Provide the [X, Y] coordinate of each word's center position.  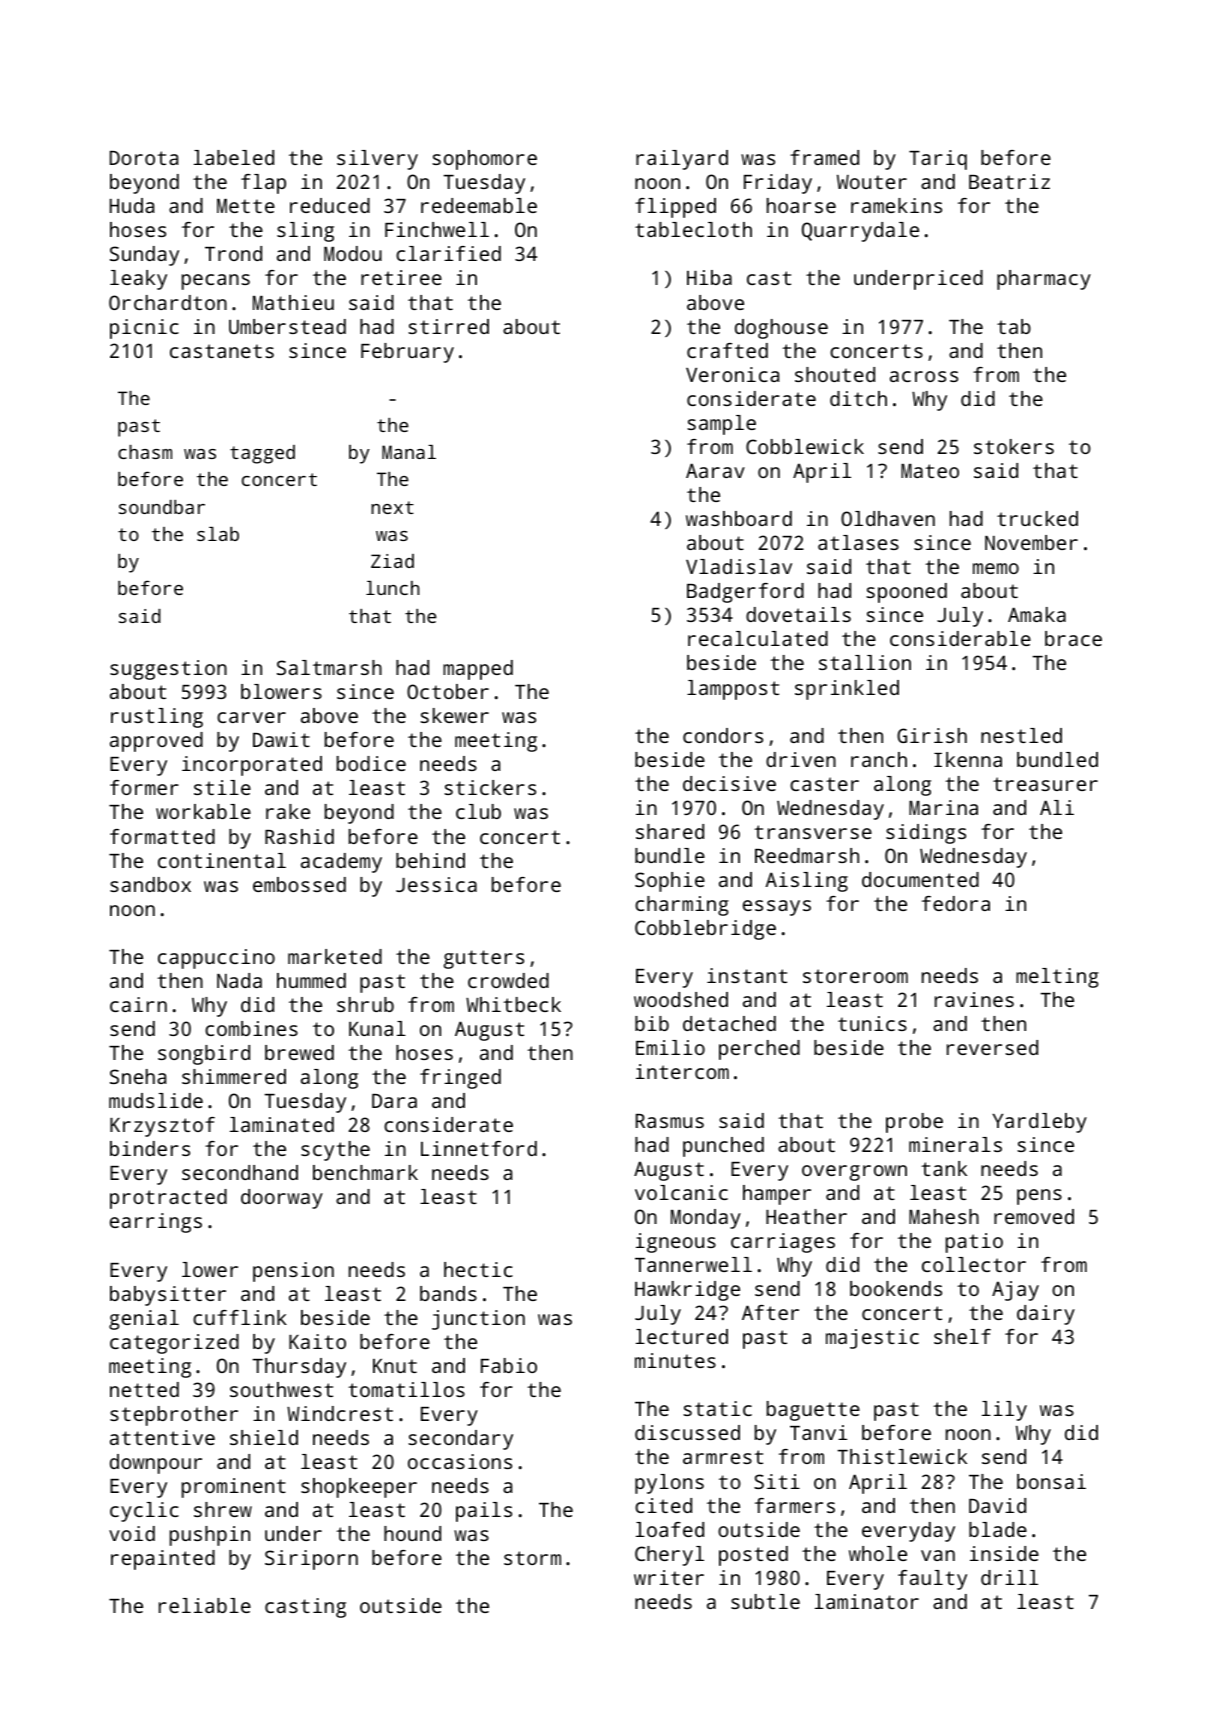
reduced [330, 205]
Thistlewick [902, 1456]
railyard [682, 160]
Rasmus [670, 1121]
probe [914, 1123]
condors [723, 735]
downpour [156, 1464]
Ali [1057, 807]
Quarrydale [860, 232]
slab [218, 534]
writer [669, 1577]
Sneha [138, 1076]
